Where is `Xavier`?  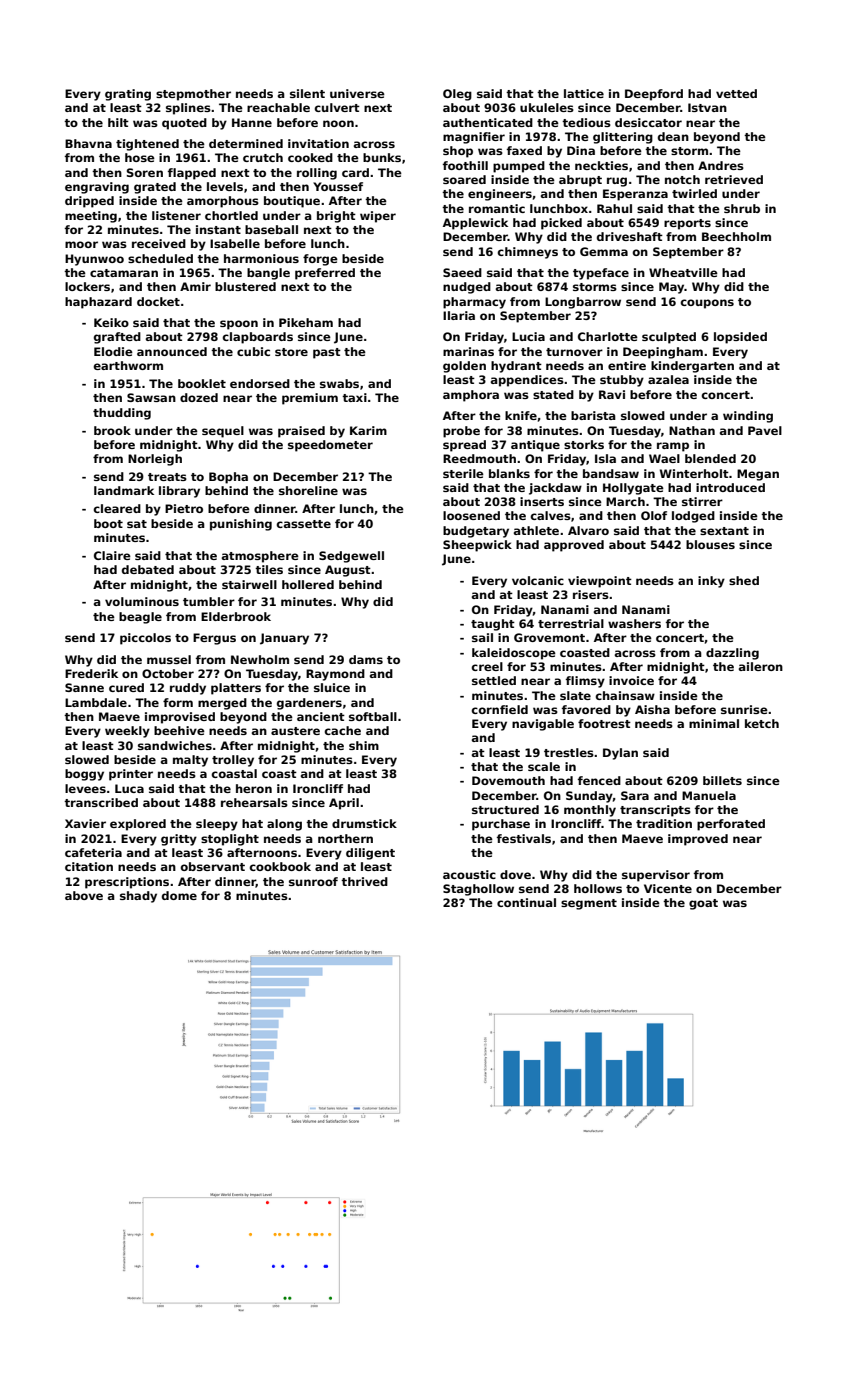
Xavier is located at coordinates (85, 823).
